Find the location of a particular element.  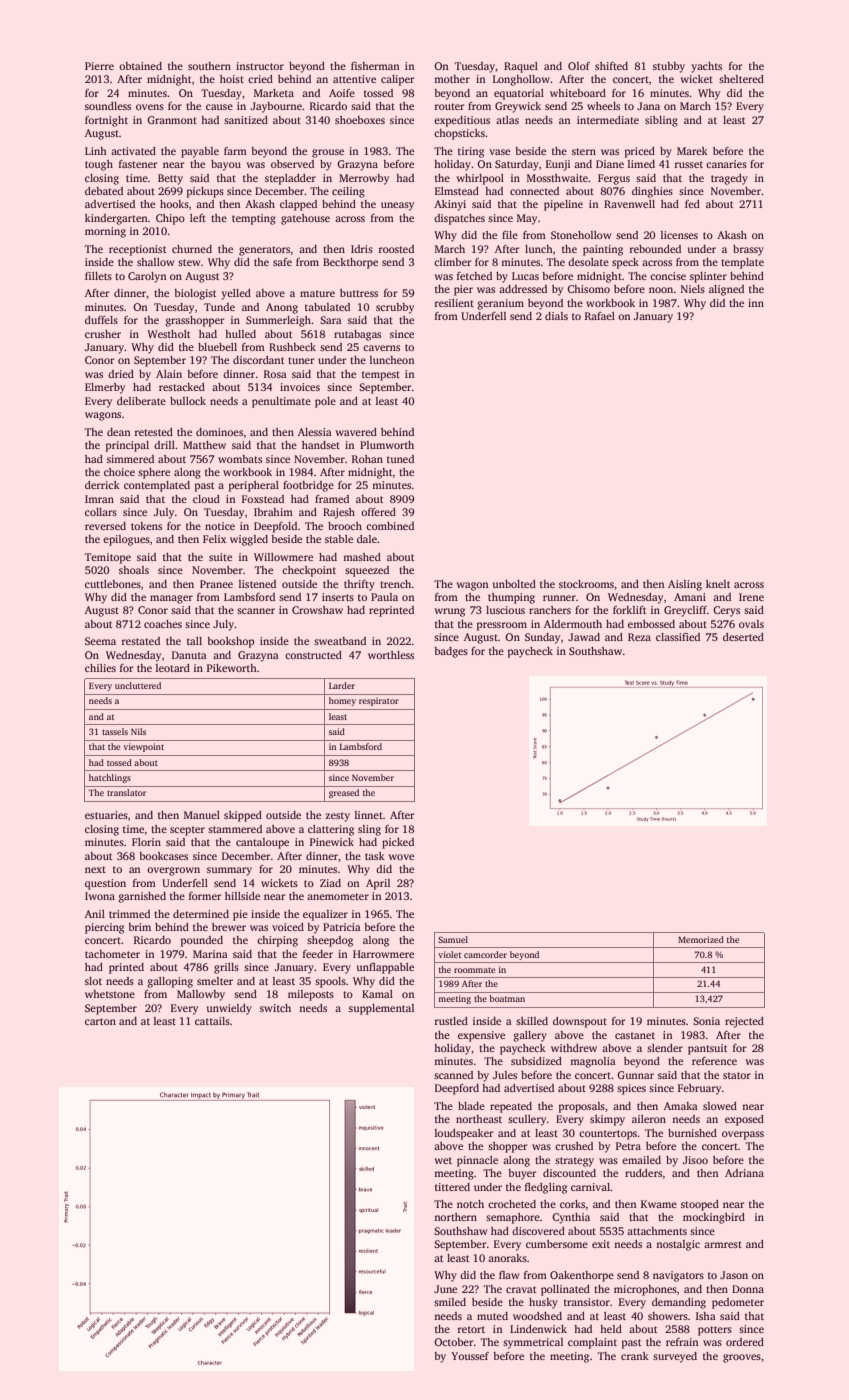

crusher is located at coordinates (103, 334).
